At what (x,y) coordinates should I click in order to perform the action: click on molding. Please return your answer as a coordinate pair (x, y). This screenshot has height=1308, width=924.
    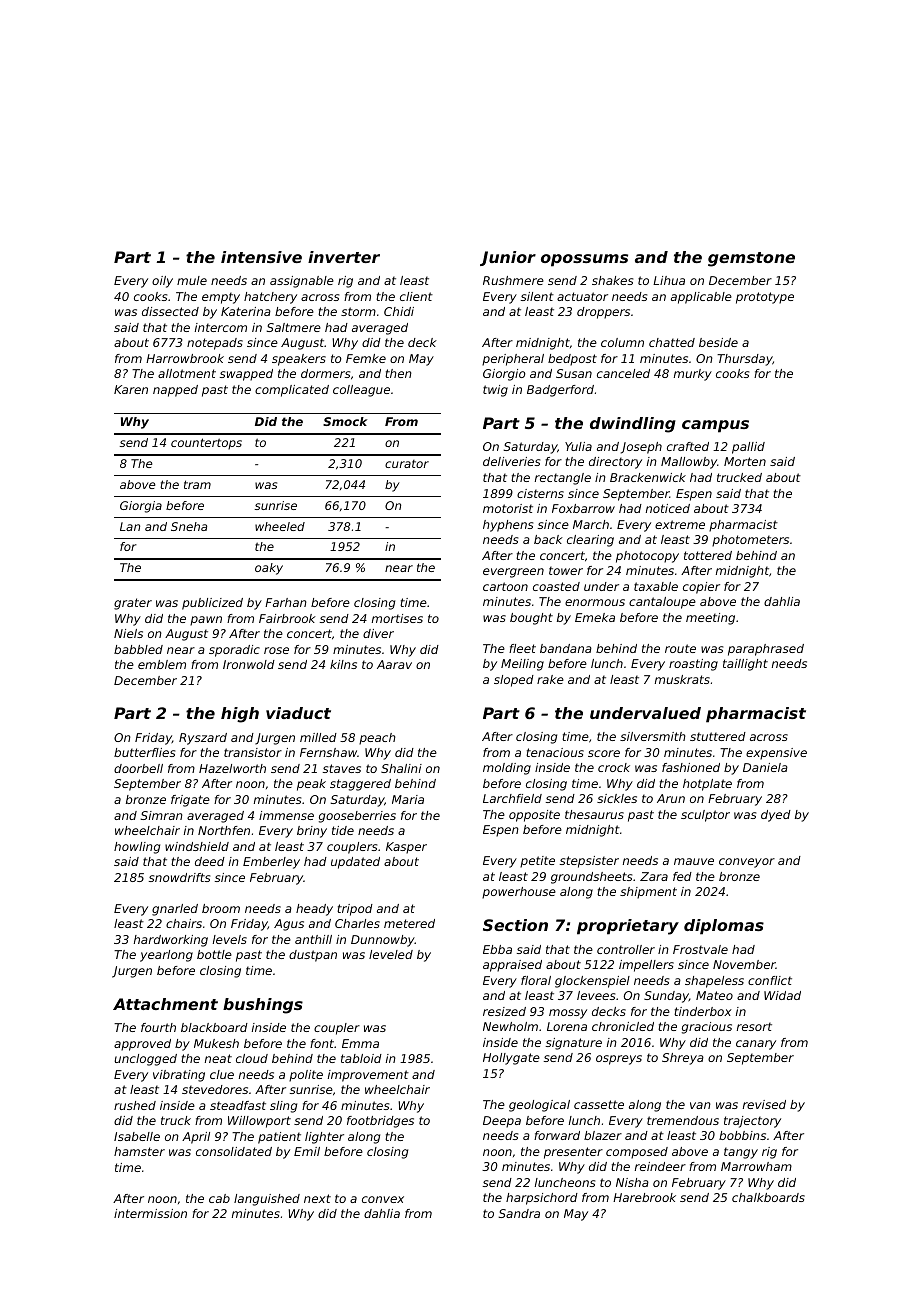
    Looking at the image, I should click on (507, 769).
